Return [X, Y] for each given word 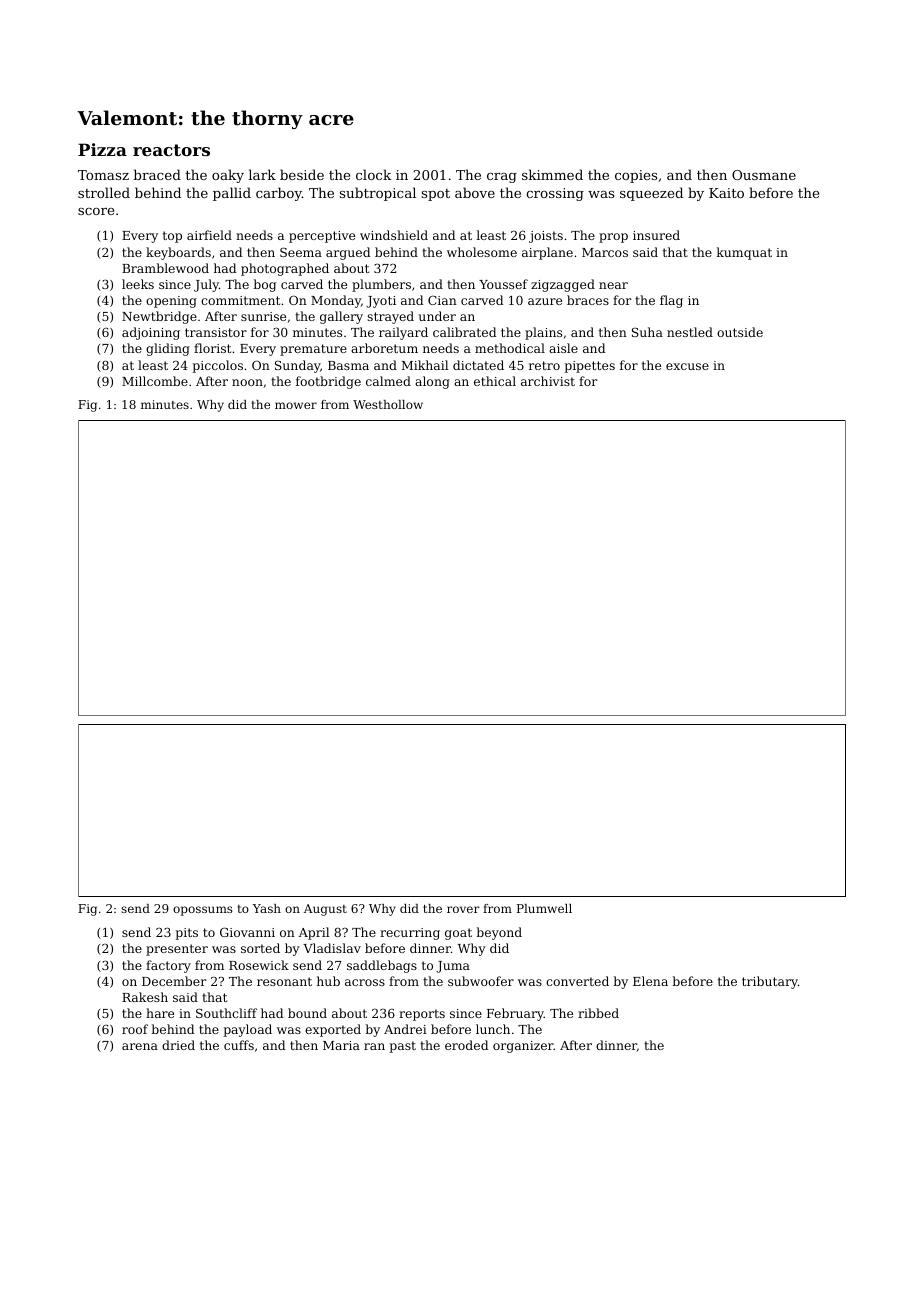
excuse [687, 366]
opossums [203, 911]
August [325, 910]
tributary [770, 982]
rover [463, 909]
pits [187, 934]
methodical [510, 348]
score [96, 211]
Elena [650, 981]
